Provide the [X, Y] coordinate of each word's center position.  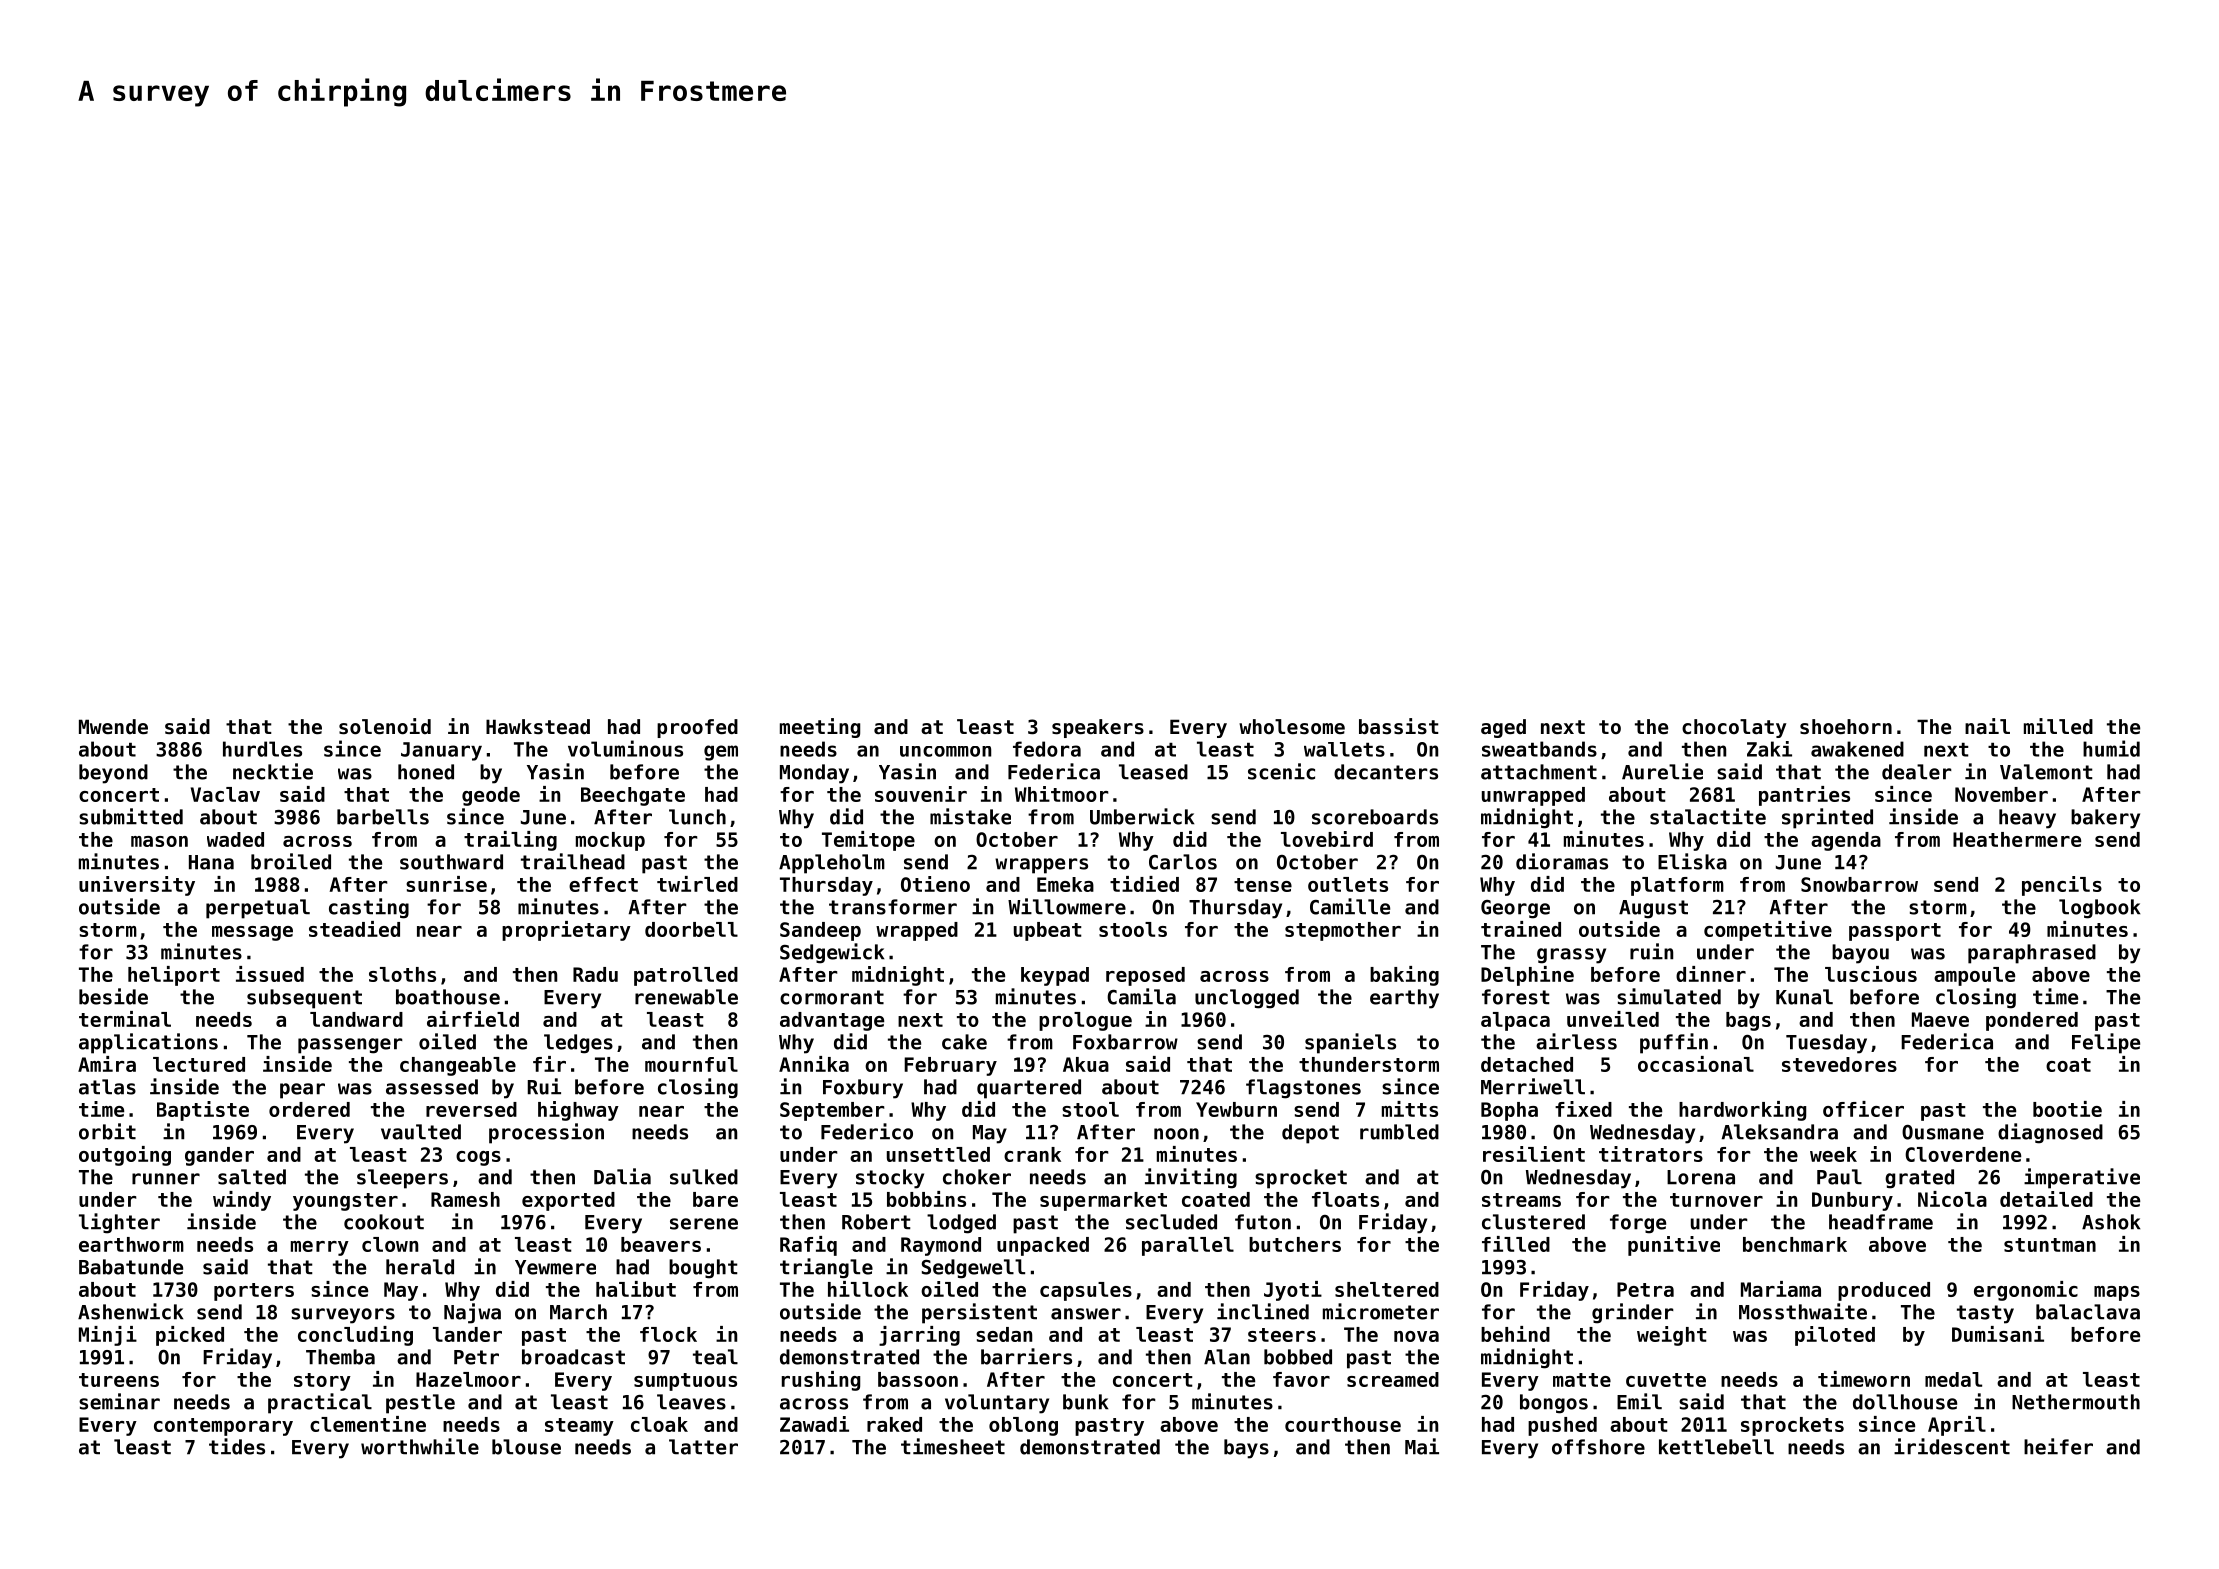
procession [546, 1133]
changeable [458, 1066]
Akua [1086, 1064]
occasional [1696, 1064]
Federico [867, 1131]
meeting [820, 728]
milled [2058, 726]
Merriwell [1533, 1086]
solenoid [385, 726]
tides [237, 1446]
